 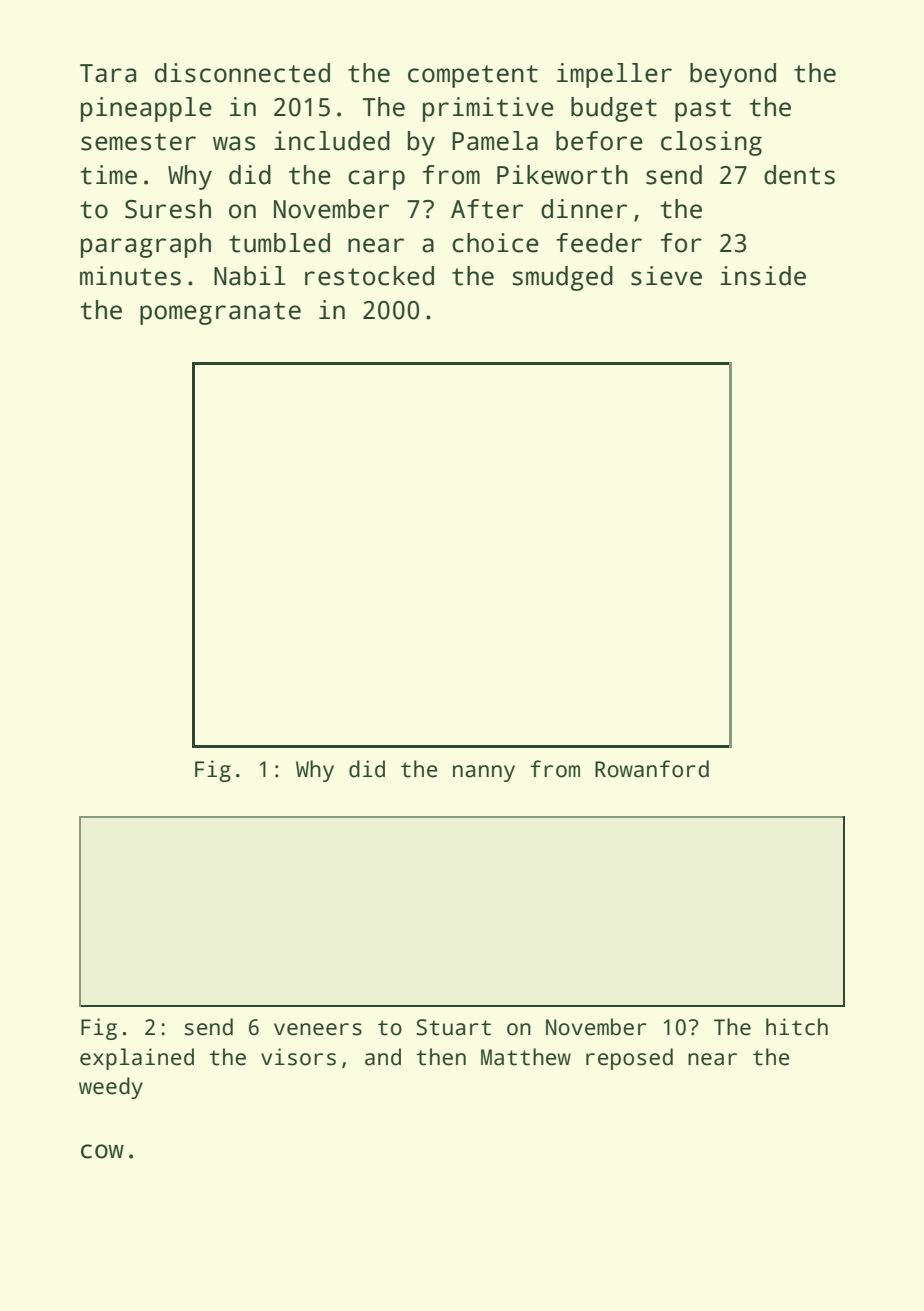 What do you see at coordinates (484, 773) in the screenshot?
I see `nanny` at bounding box center [484, 773].
